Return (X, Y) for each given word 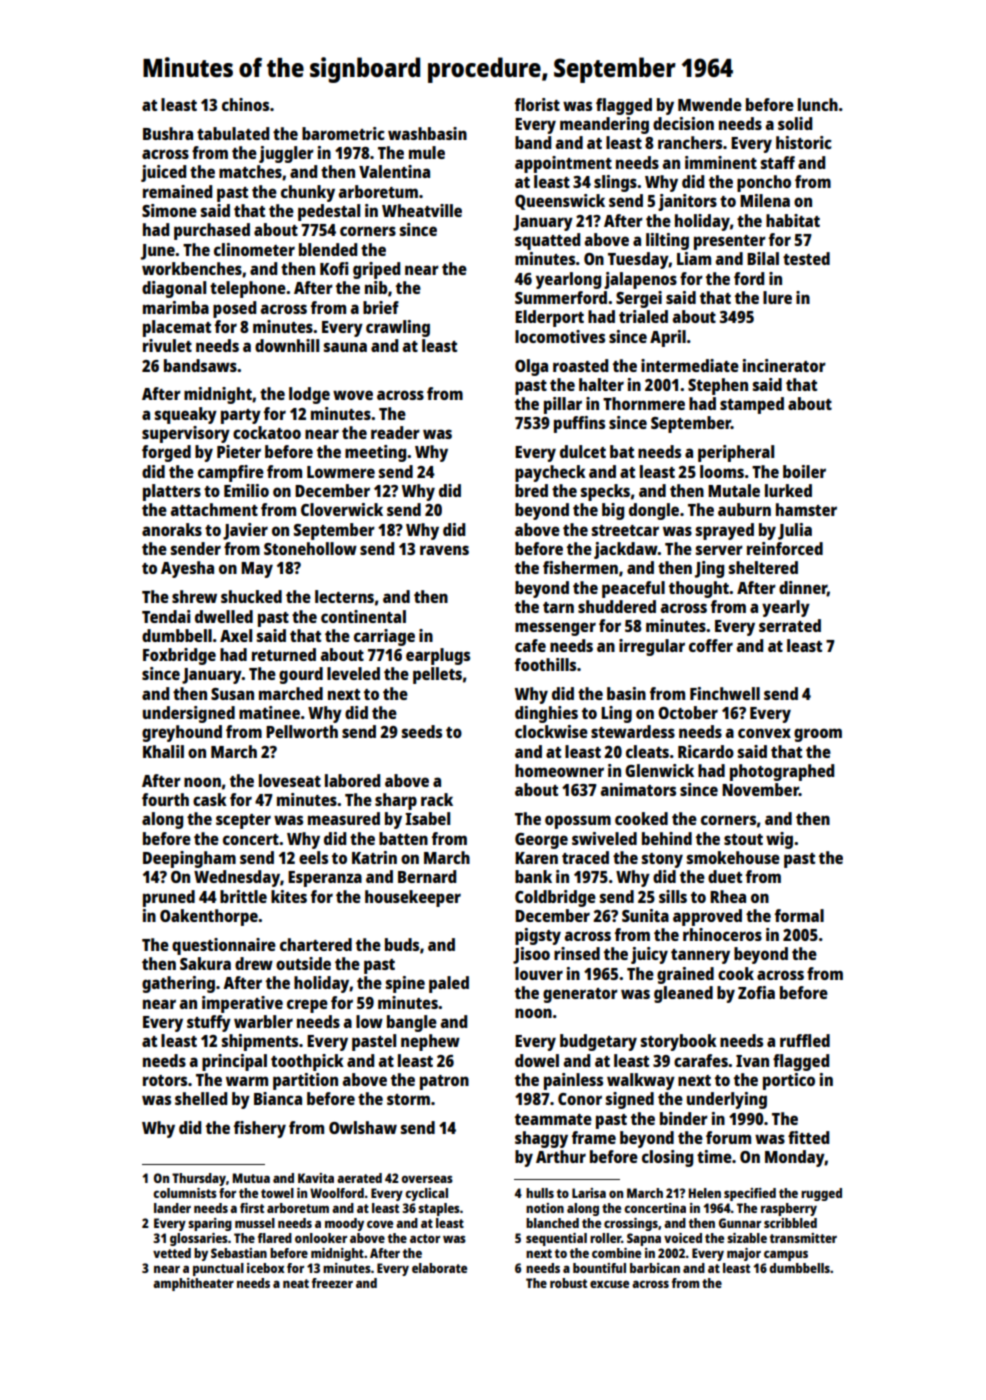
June (158, 252)
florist (537, 104)
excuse (609, 1284)
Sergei (639, 299)
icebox (266, 1268)
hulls (540, 1193)
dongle (654, 511)
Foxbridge (179, 656)
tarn (558, 607)
